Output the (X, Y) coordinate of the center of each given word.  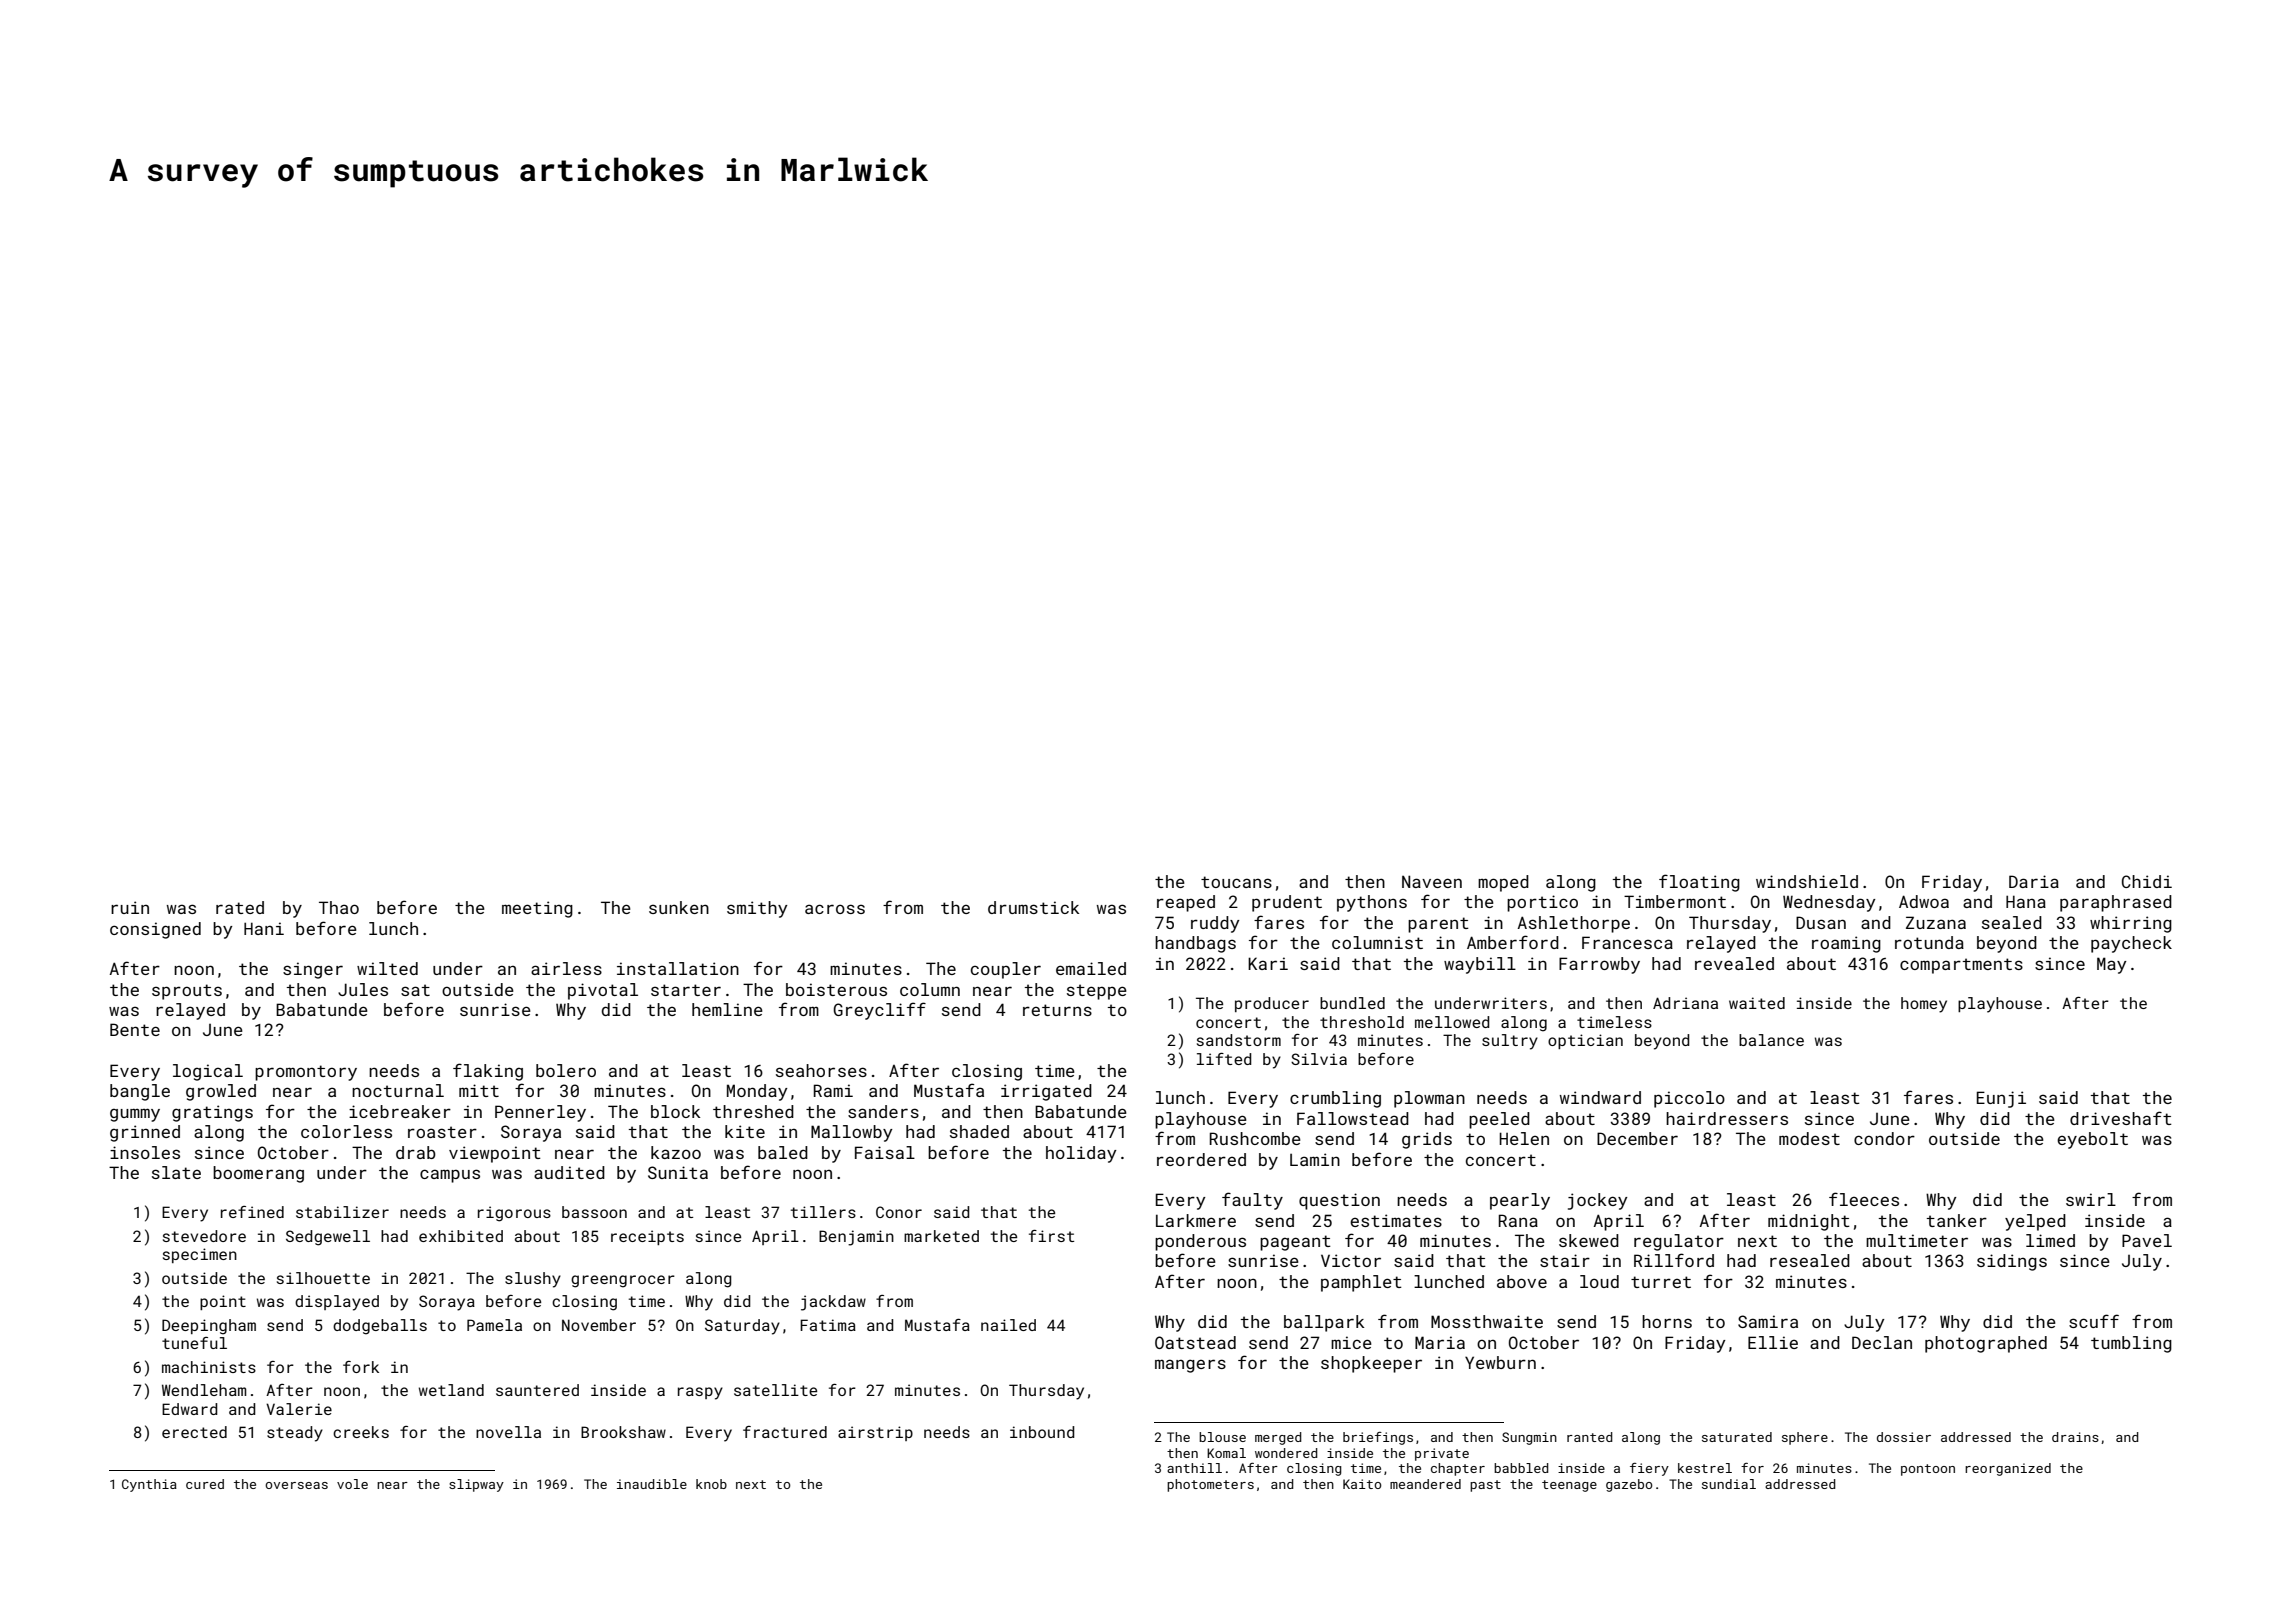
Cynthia (149, 1485)
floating (1699, 883)
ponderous (1200, 1242)
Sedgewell (328, 1238)
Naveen (1432, 881)
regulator (1679, 1242)
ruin (130, 907)
